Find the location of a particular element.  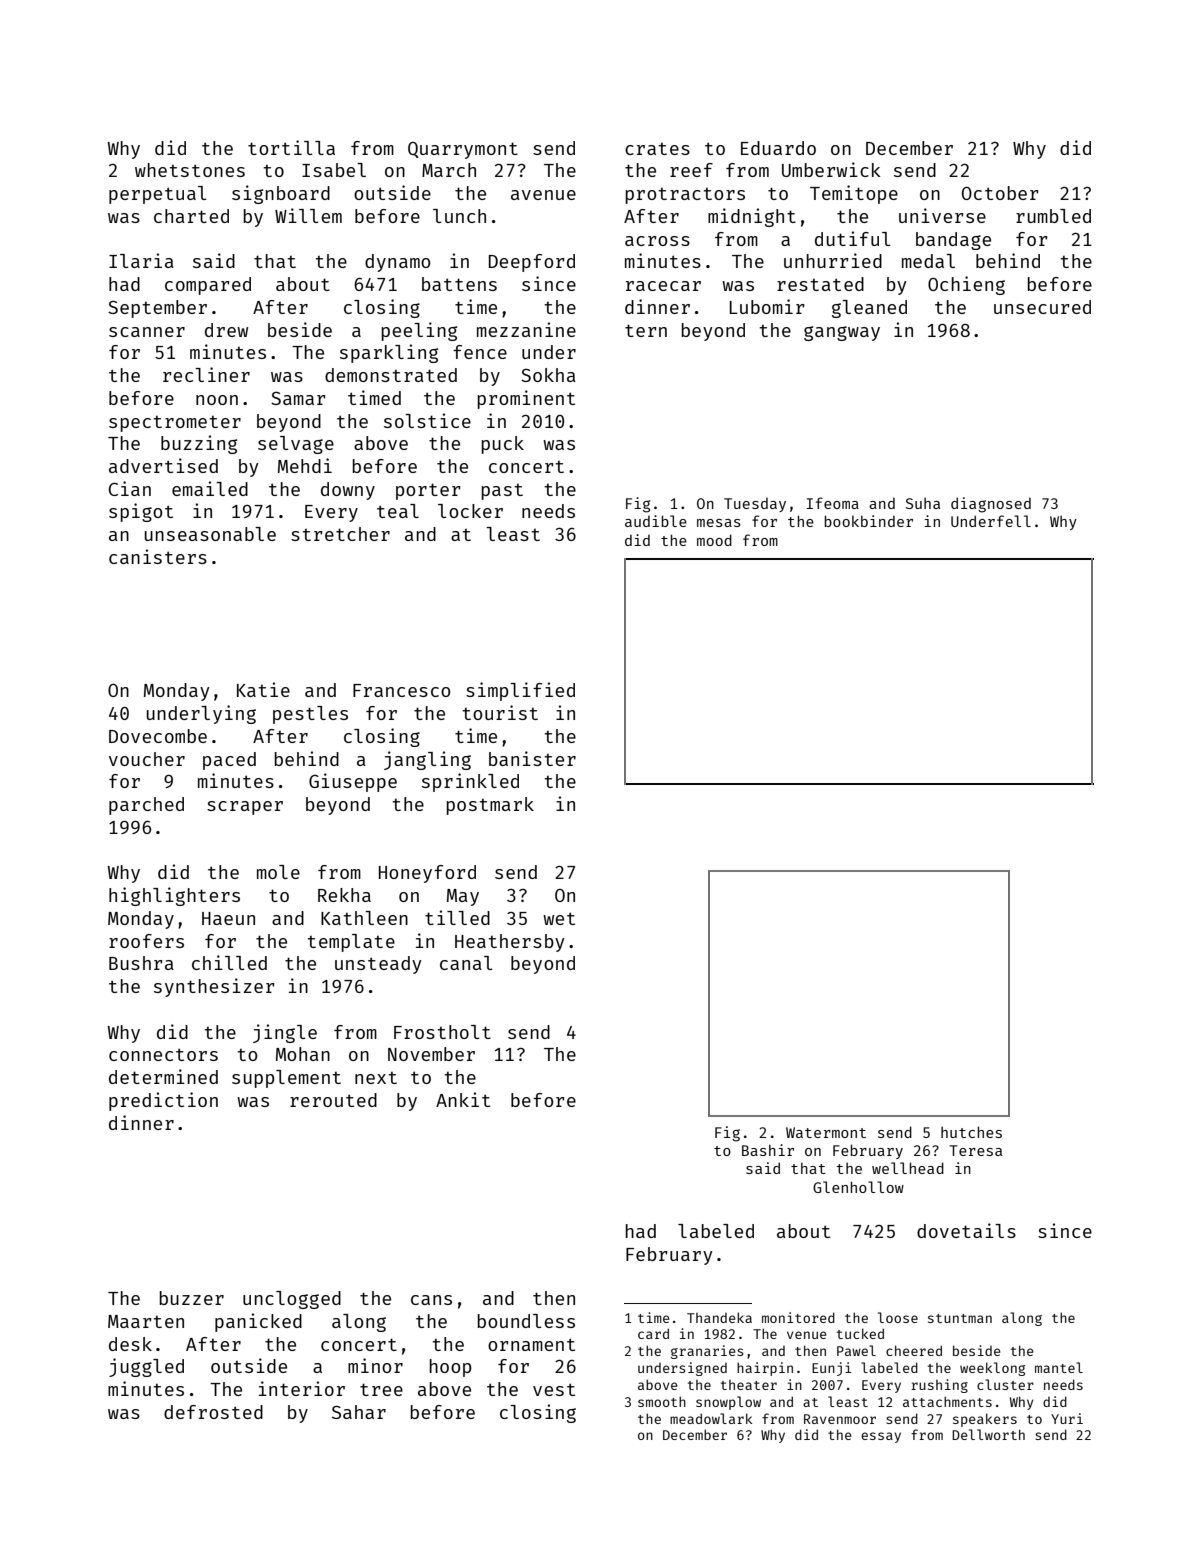

bookbinder is located at coordinates (868, 521).
